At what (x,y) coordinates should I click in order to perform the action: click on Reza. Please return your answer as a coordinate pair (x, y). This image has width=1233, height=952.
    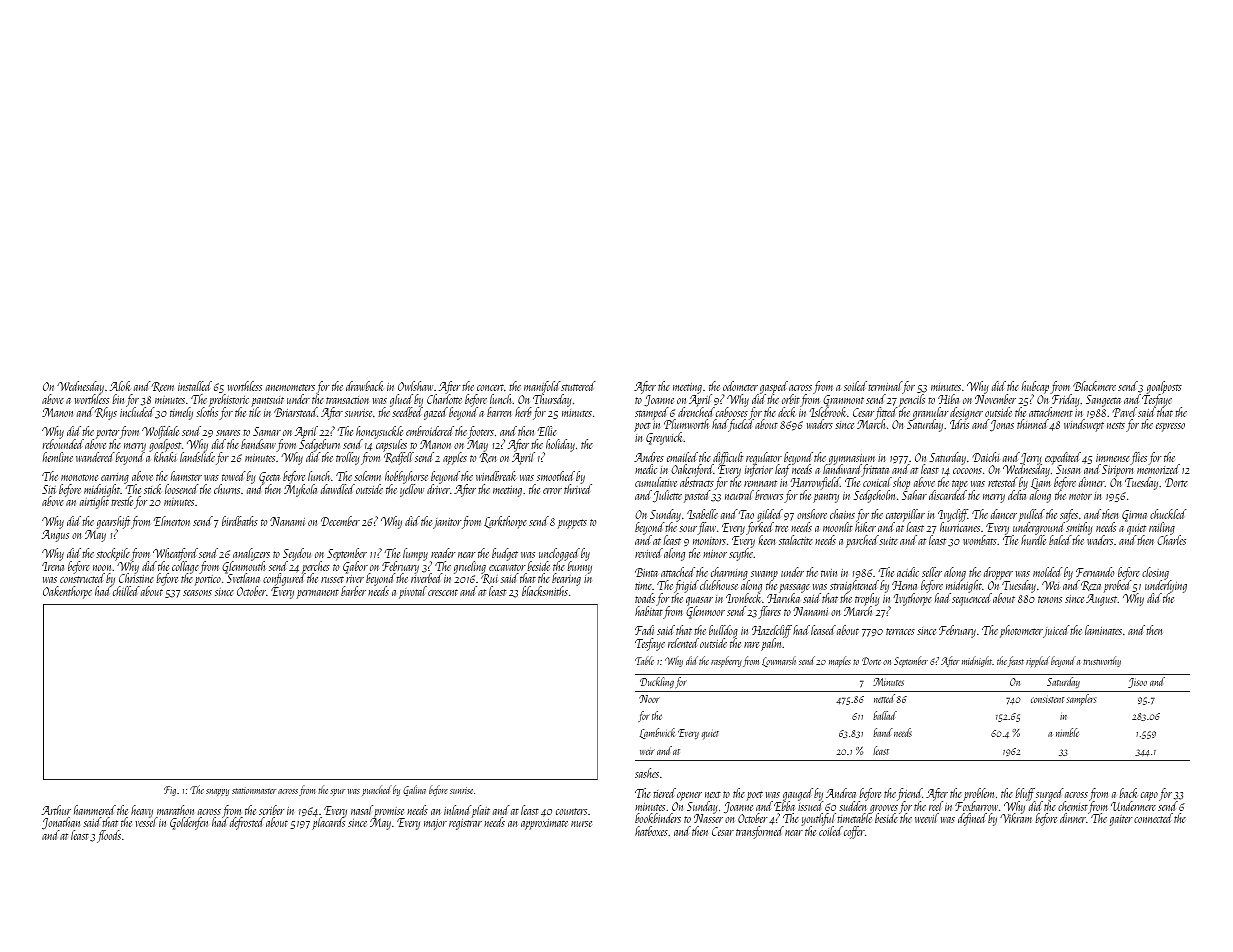
    Looking at the image, I should click on (1091, 586).
